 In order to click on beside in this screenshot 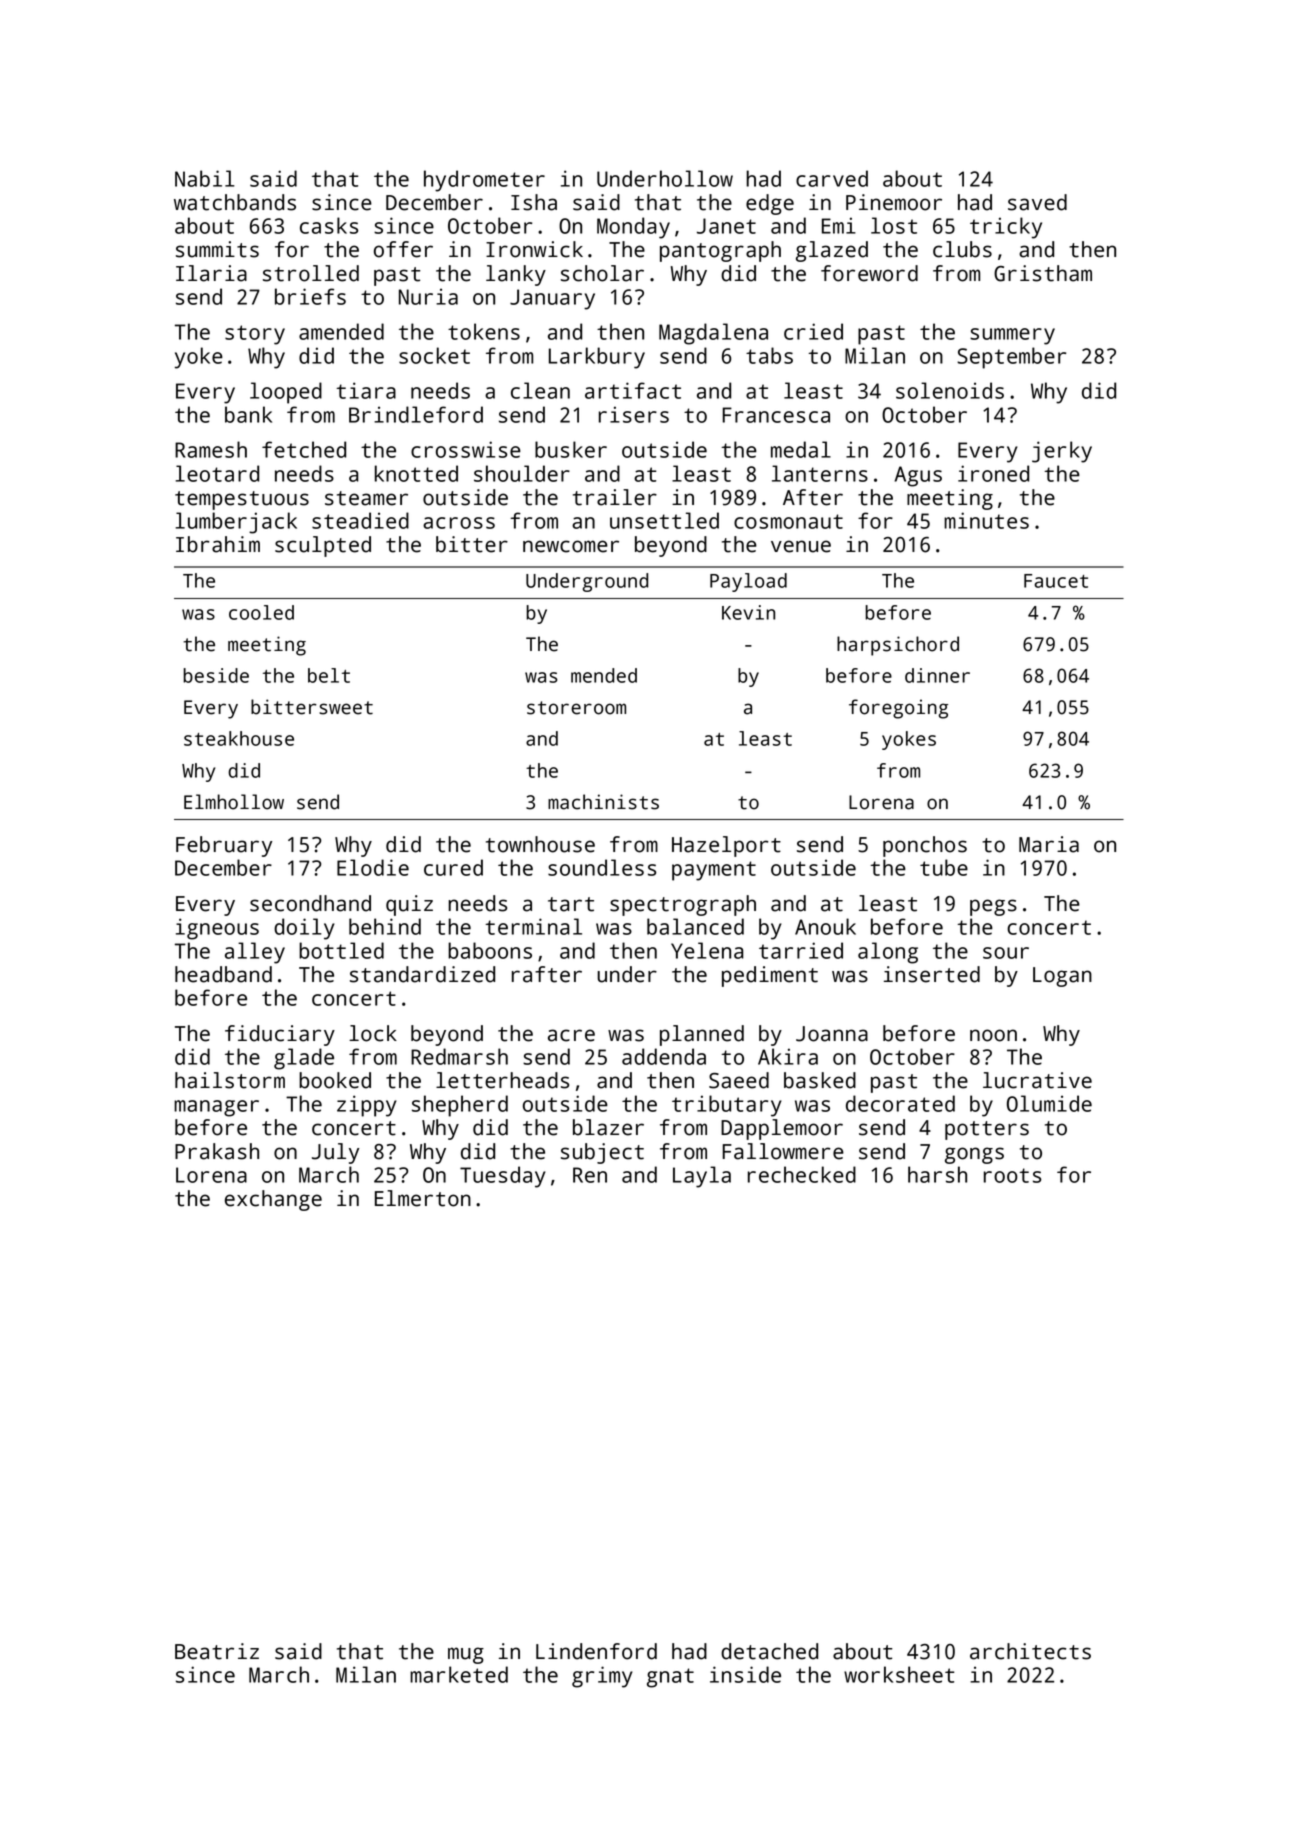, I will do `click(216, 675)`.
